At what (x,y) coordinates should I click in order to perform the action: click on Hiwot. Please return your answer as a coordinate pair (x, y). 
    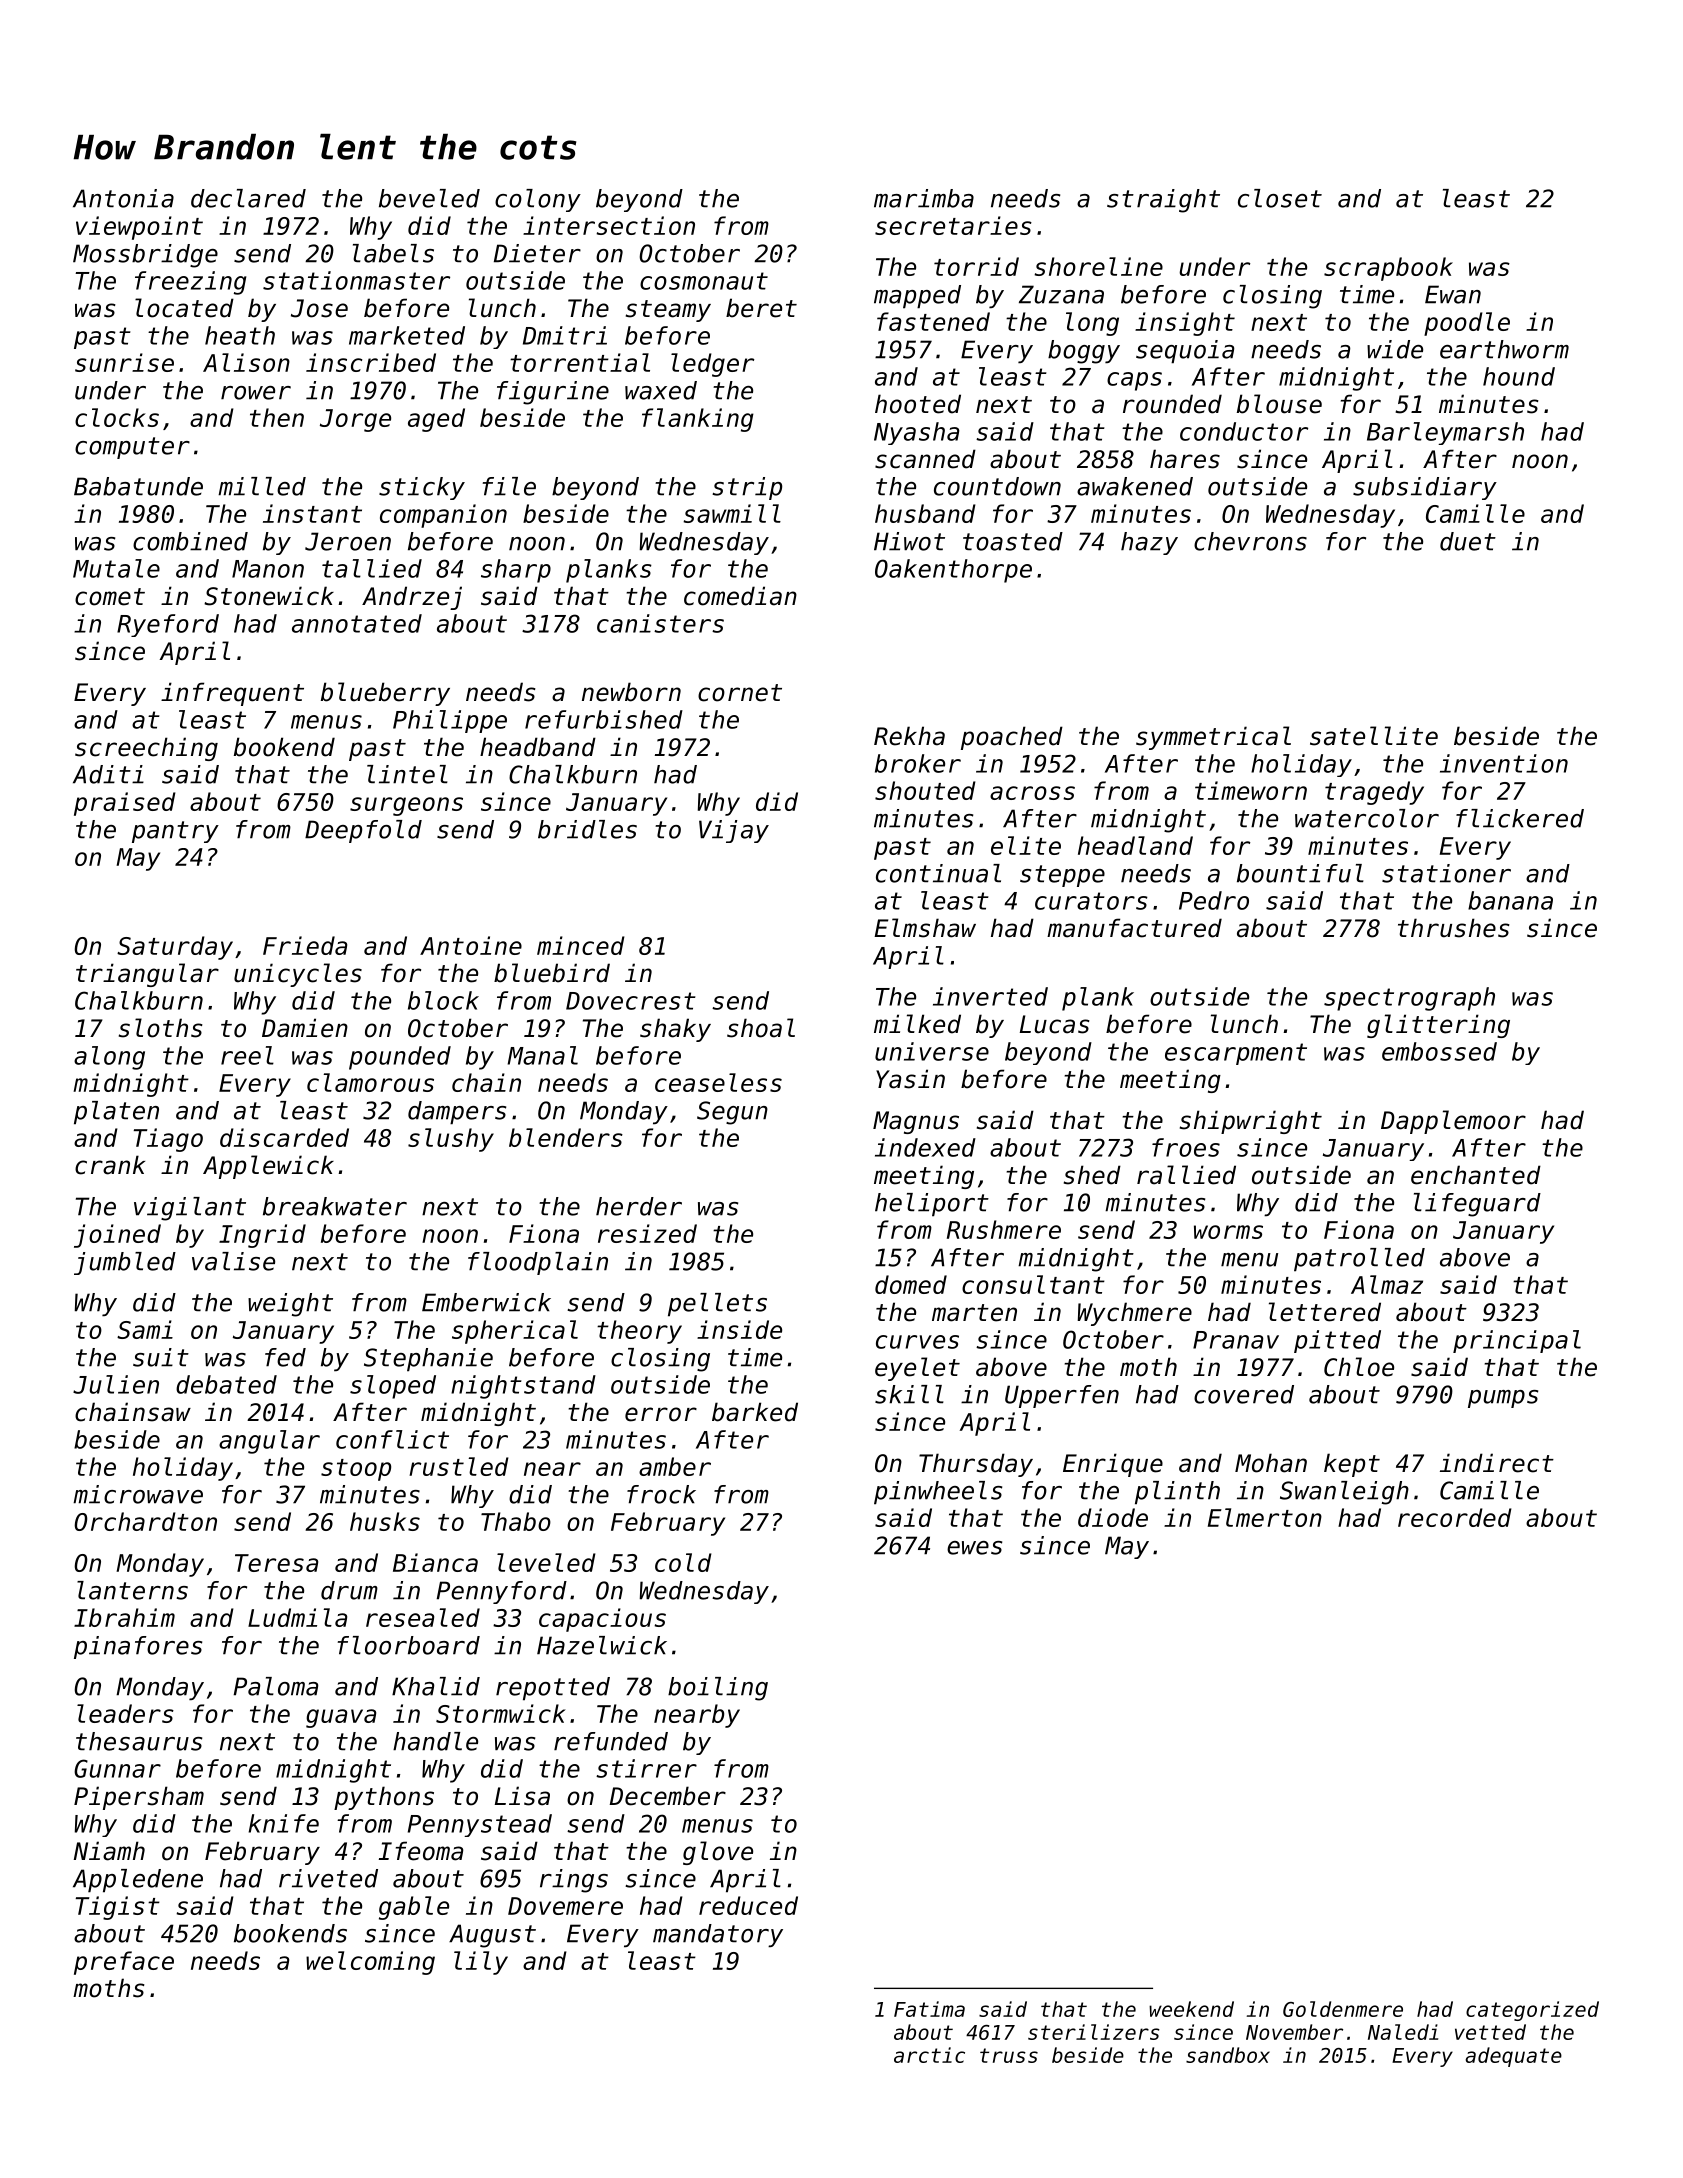
    Looking at the image, I should click on (909, 541).
